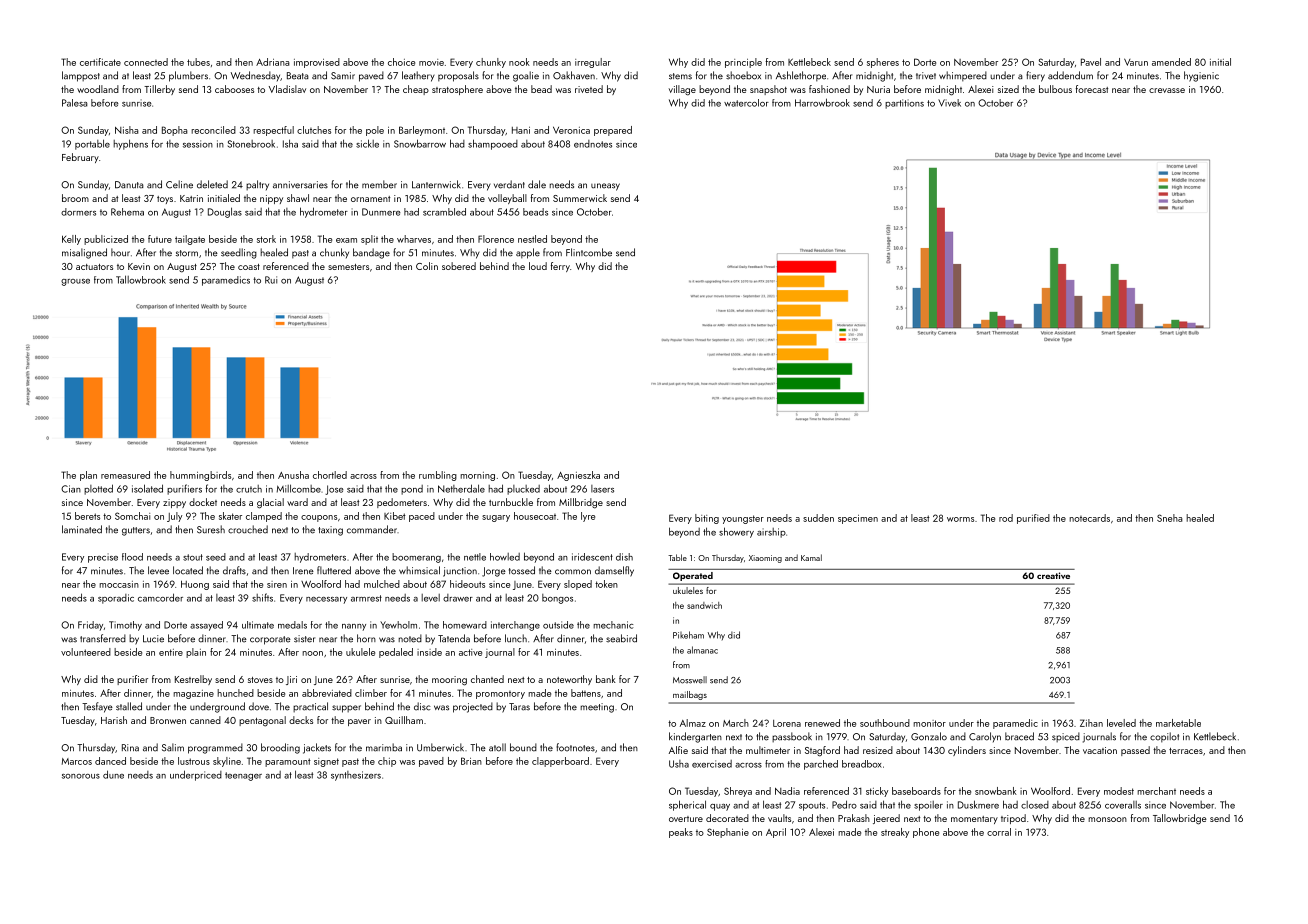  I want to click on pond, so click(412, 490).
